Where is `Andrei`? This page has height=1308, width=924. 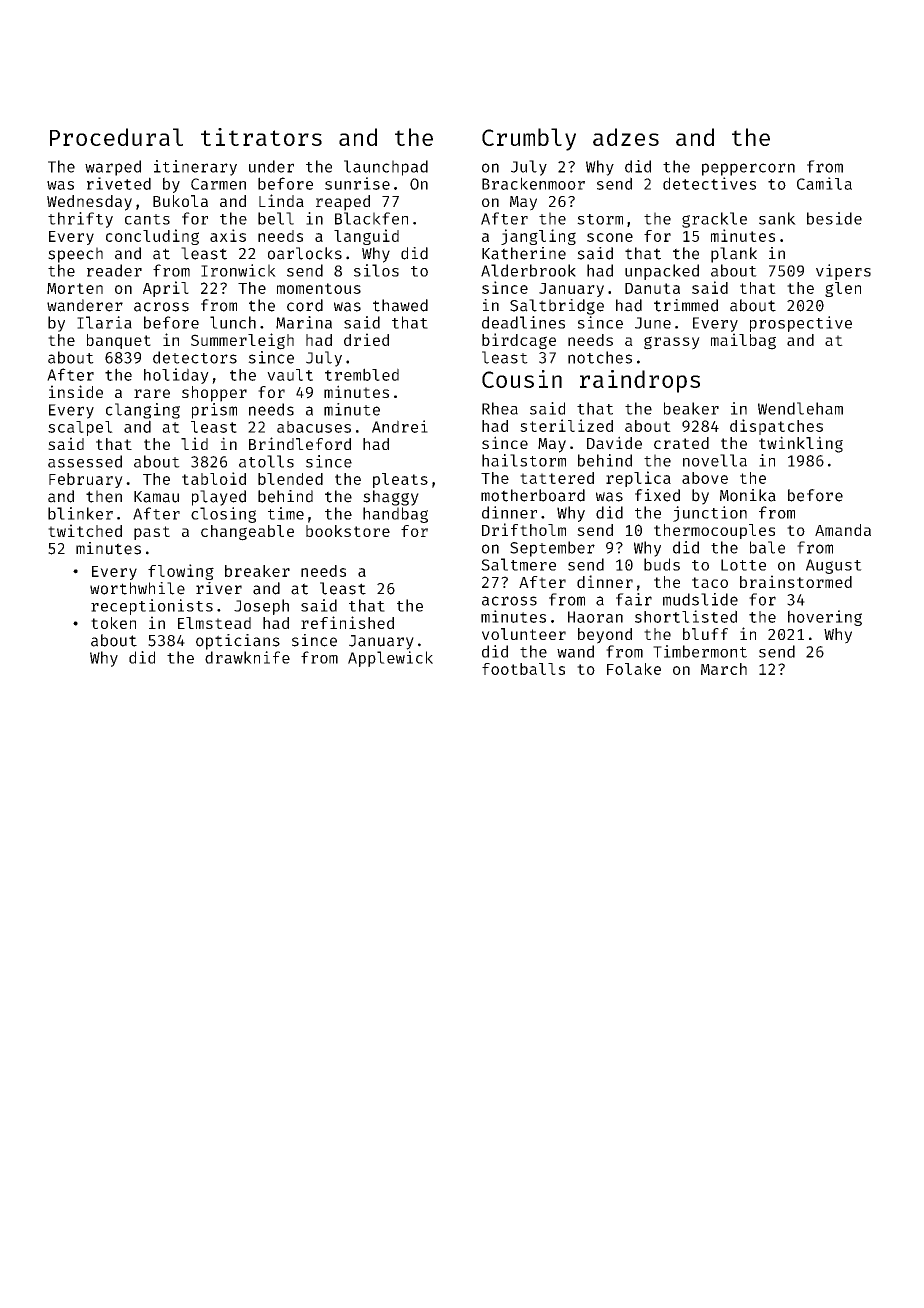 Andrei is located at coordinates (400, 426).
